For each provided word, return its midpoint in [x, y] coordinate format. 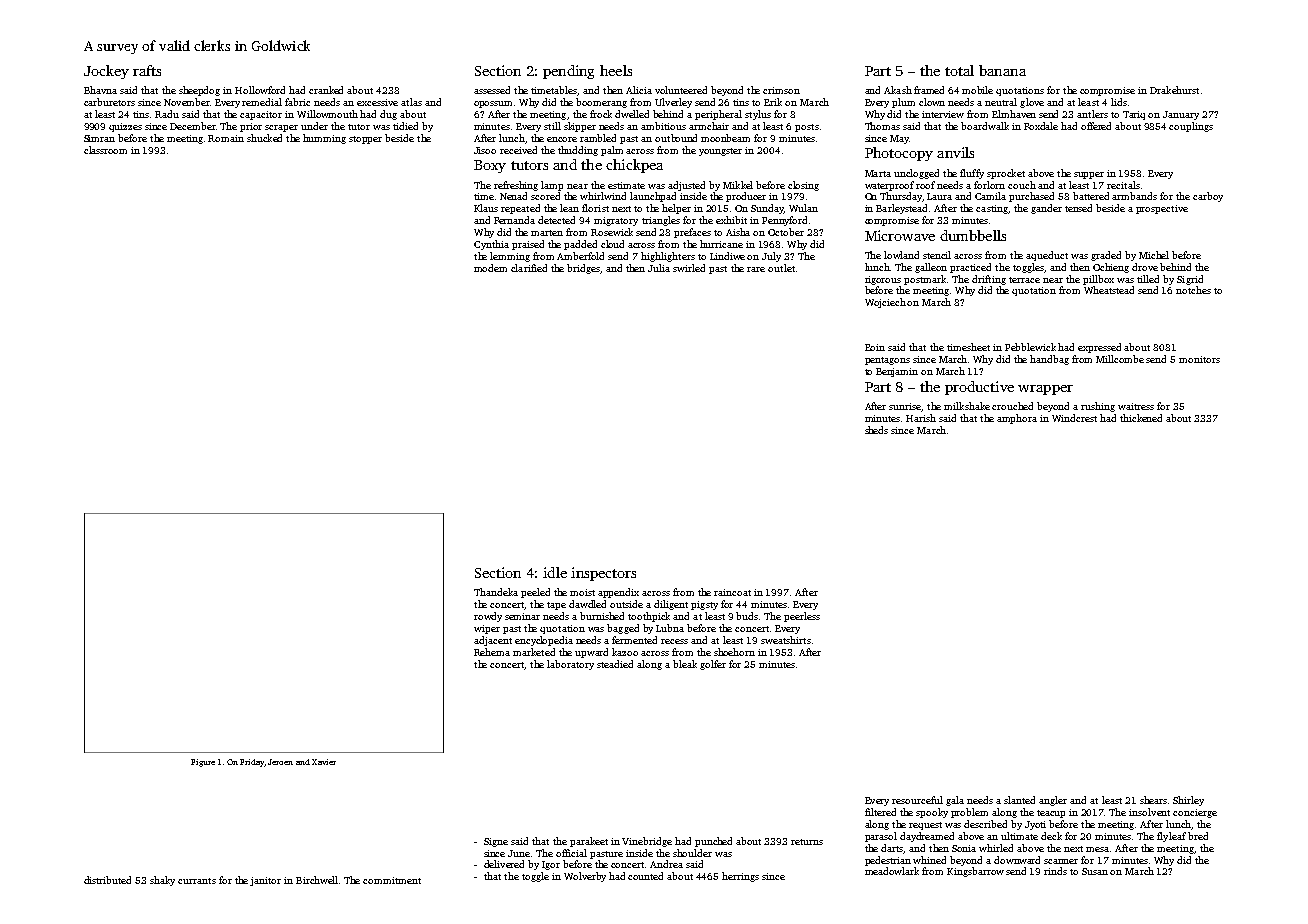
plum [903, 103]
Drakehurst [1174, 90]
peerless [802, 617]
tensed [1078, 208]
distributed [107, 880]
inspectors [603, 574]
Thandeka [496, 592]
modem [490, 268]
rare [756, 269]
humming [324, 139]
